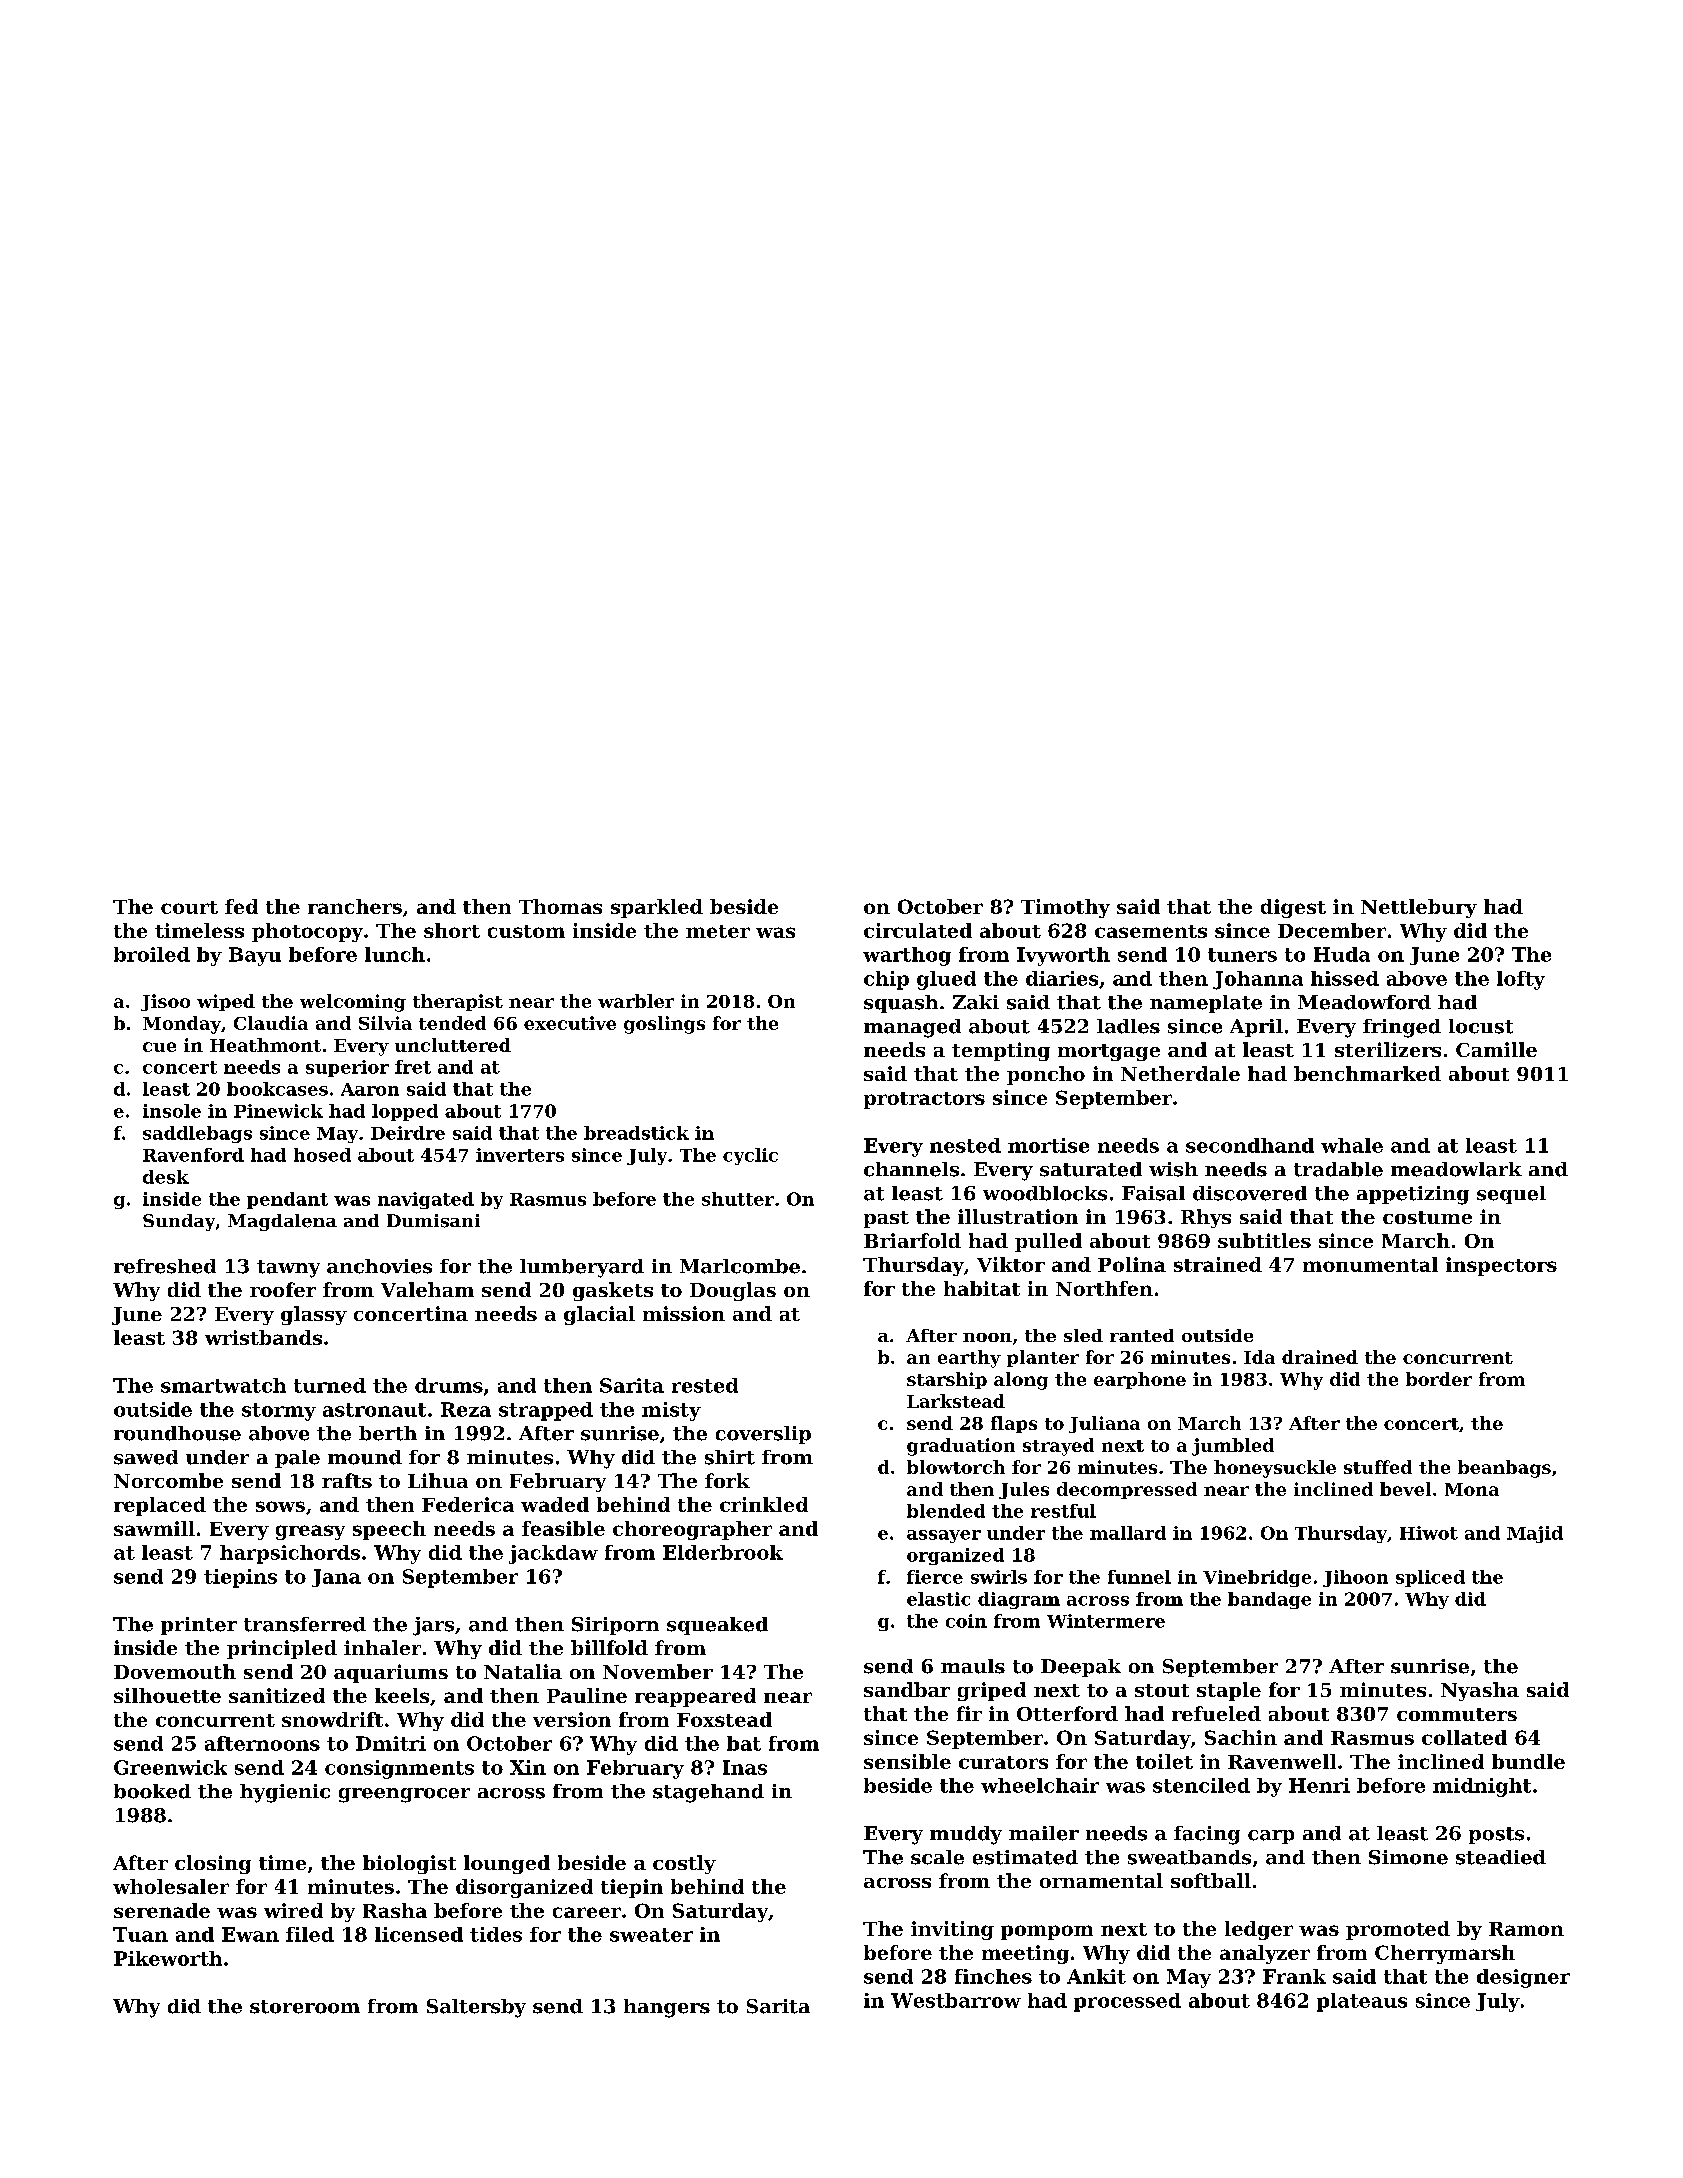 The image size is (1683, 2178). What do you see at coordinates (305, 2007) in the page?
I see `storeroom` at bounding box center [305, 2007].
